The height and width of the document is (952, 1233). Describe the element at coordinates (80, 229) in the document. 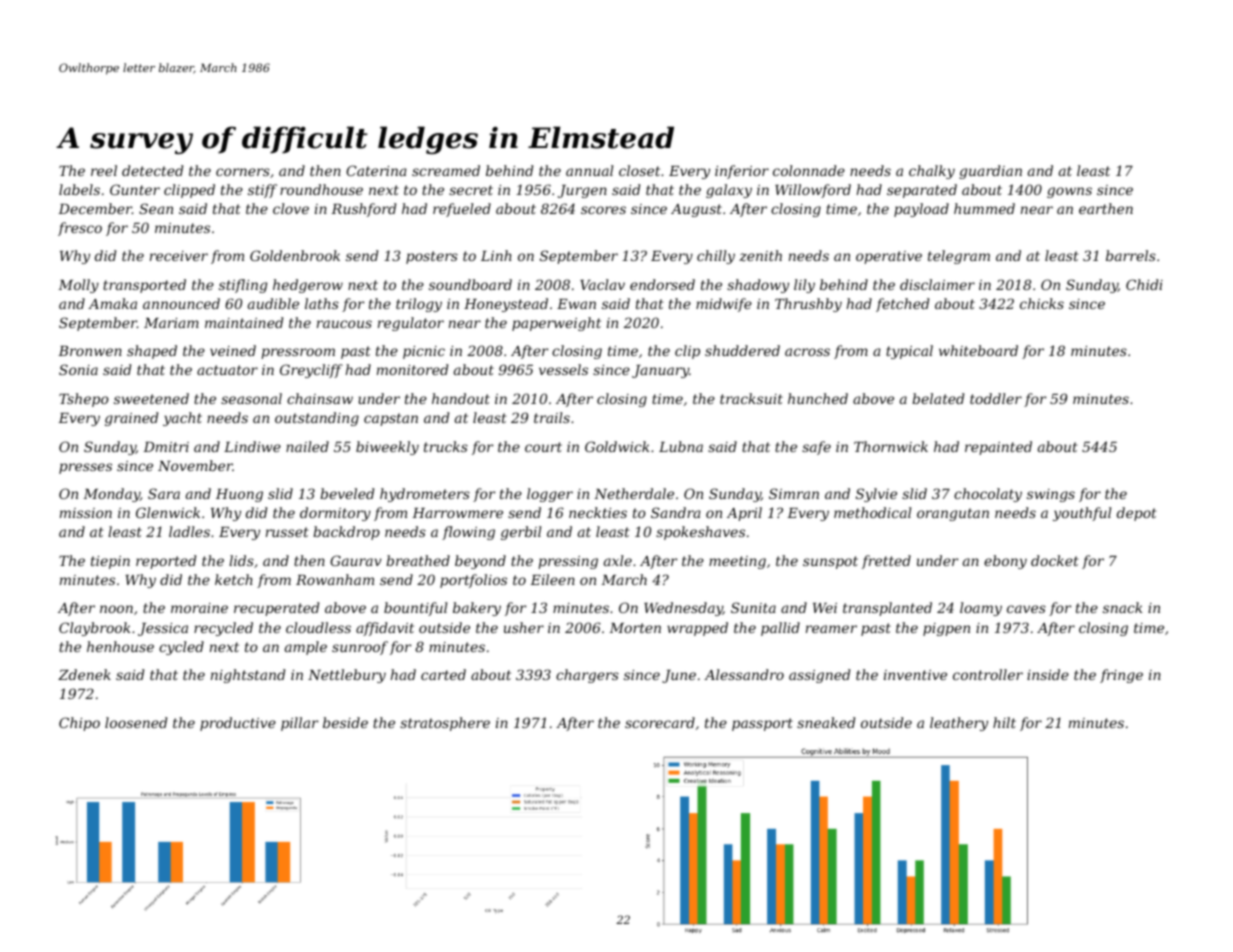

I see `fresco` at that location.
